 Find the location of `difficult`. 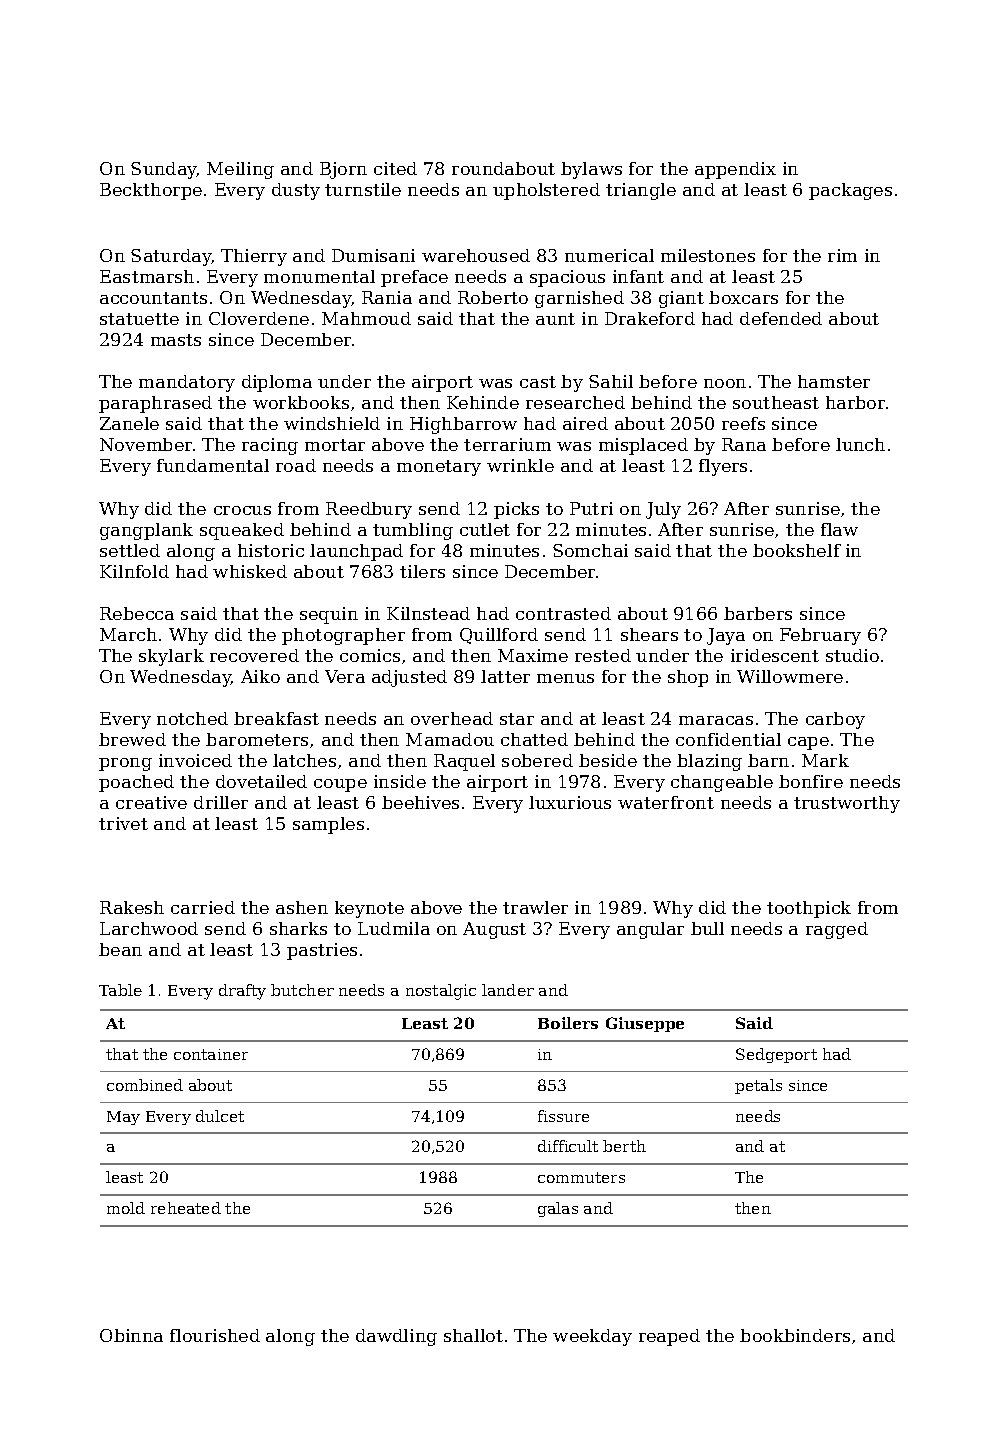

difficult is located at coordinates (568, 1146).
